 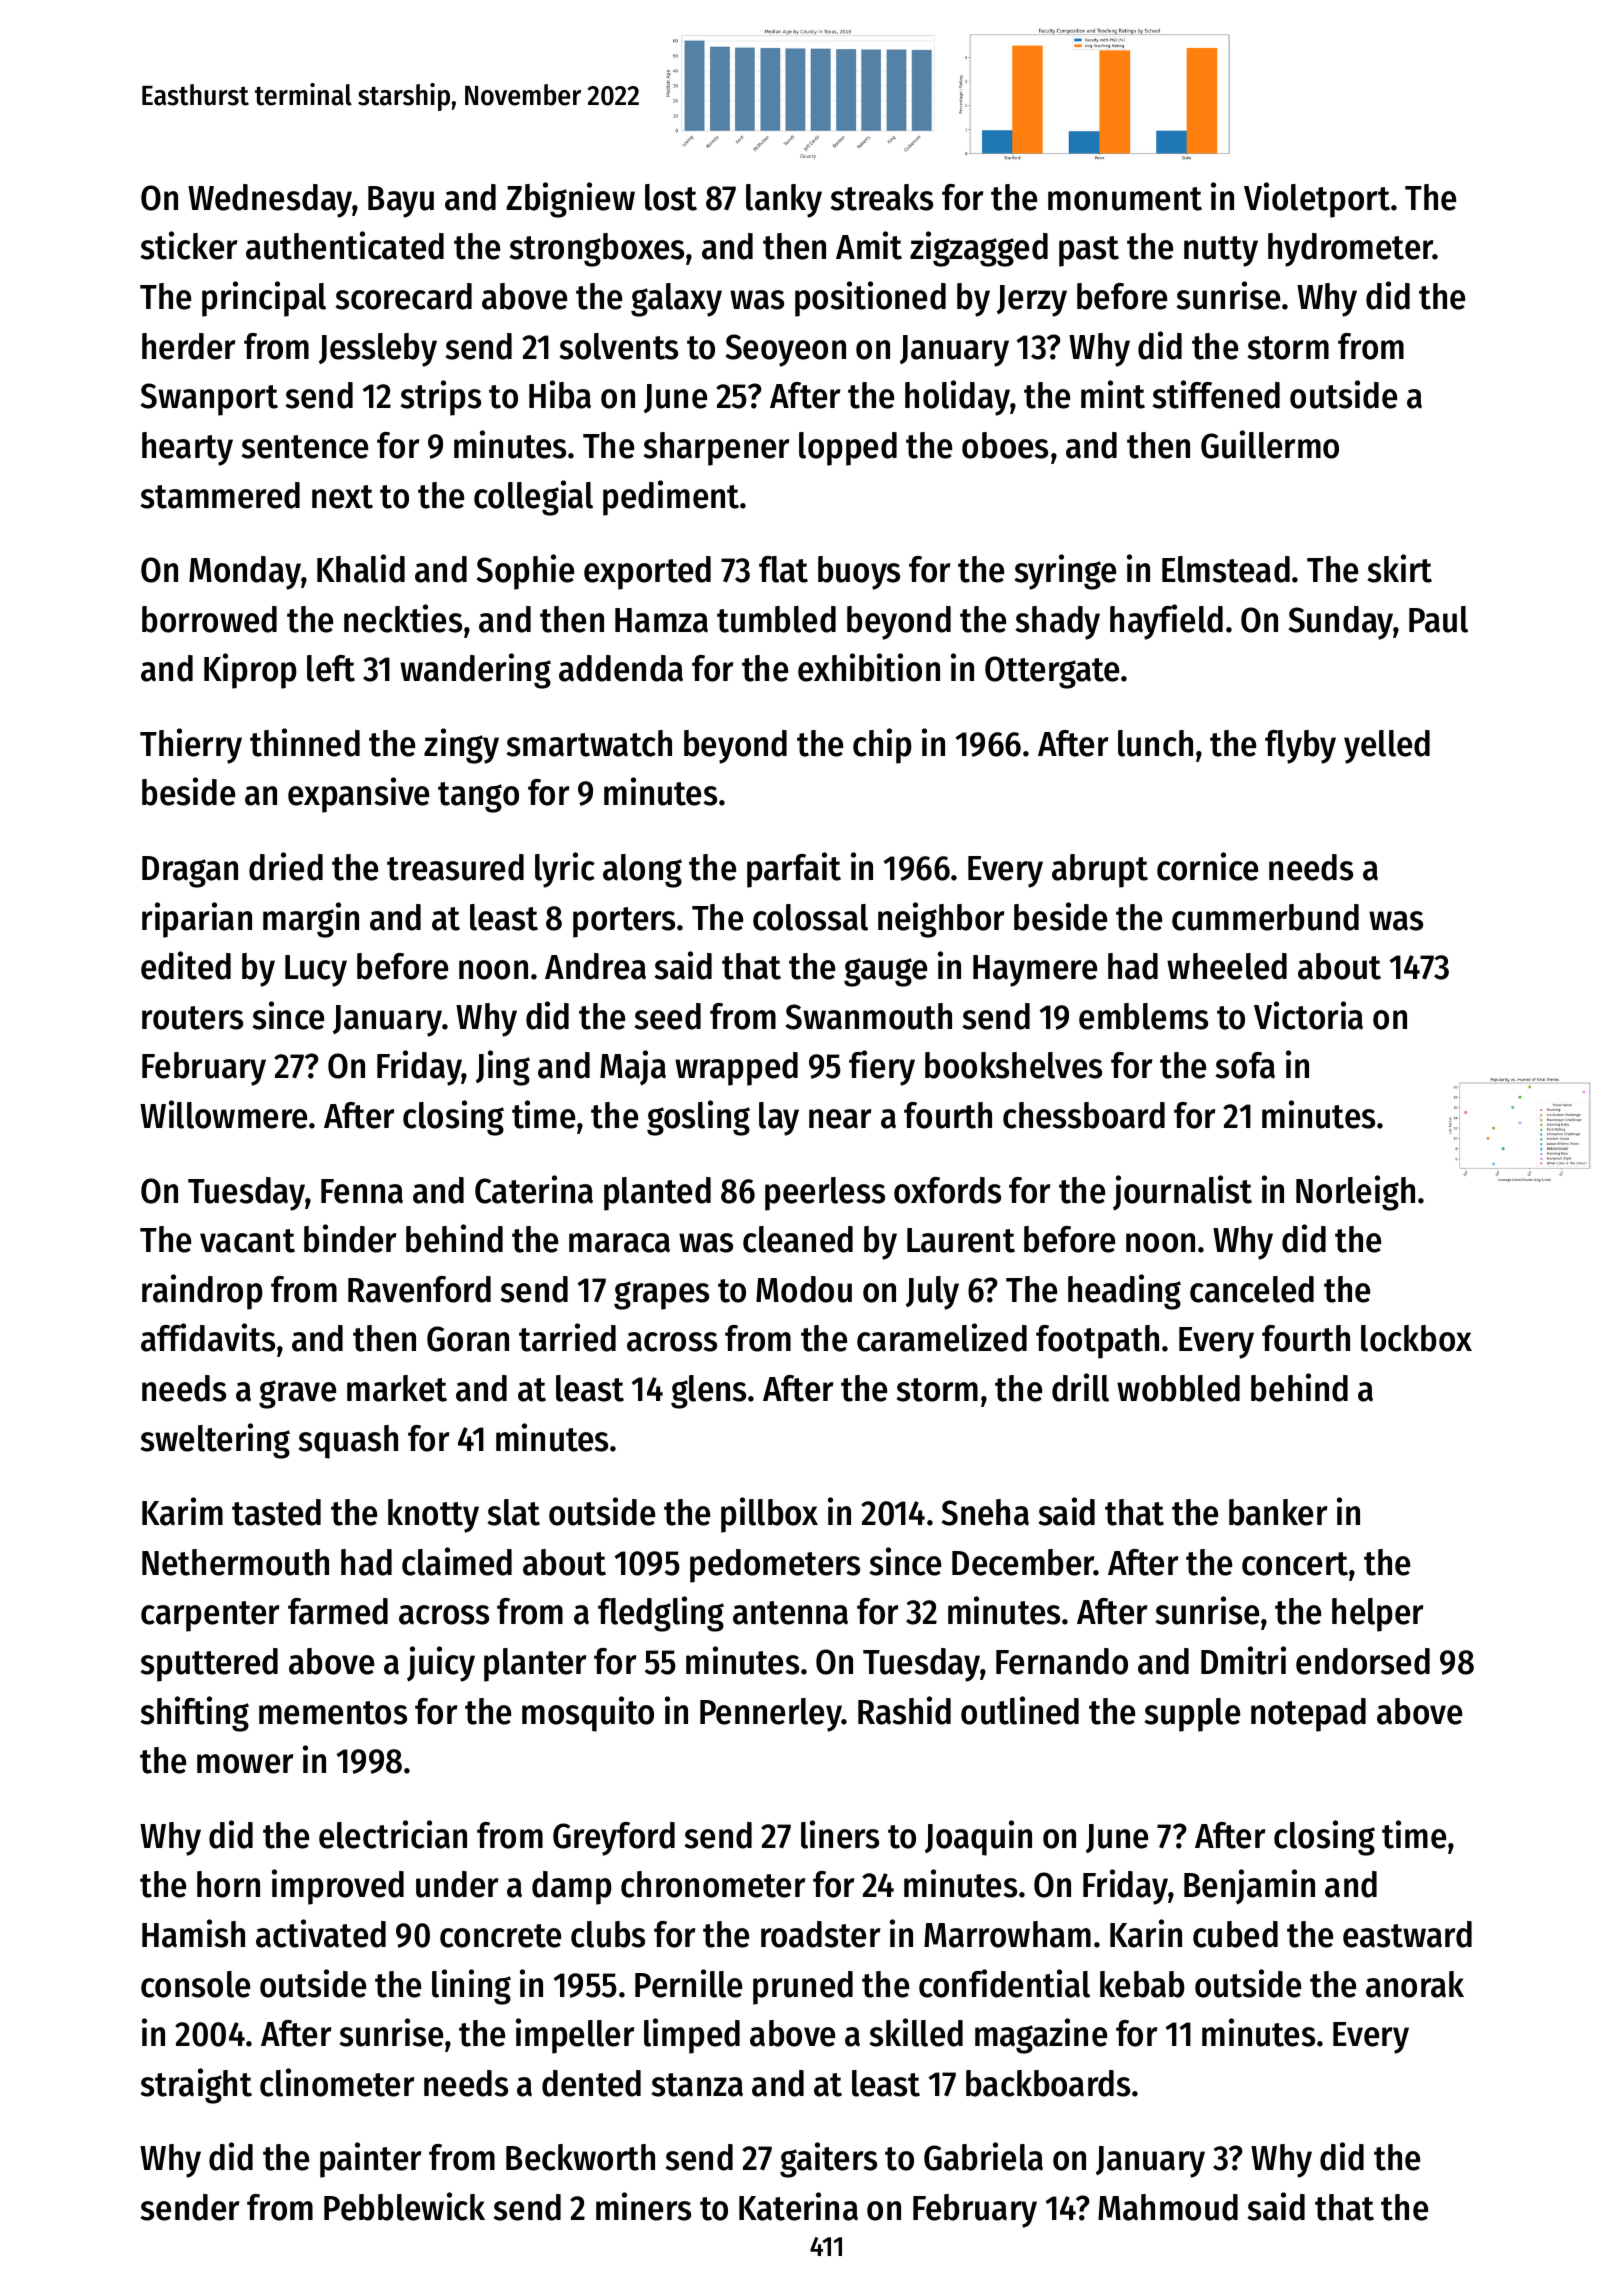 What do you see at coordinates (657, 1194) in the screenshot?
I see `planted` at bounding box center [657, 1194].
